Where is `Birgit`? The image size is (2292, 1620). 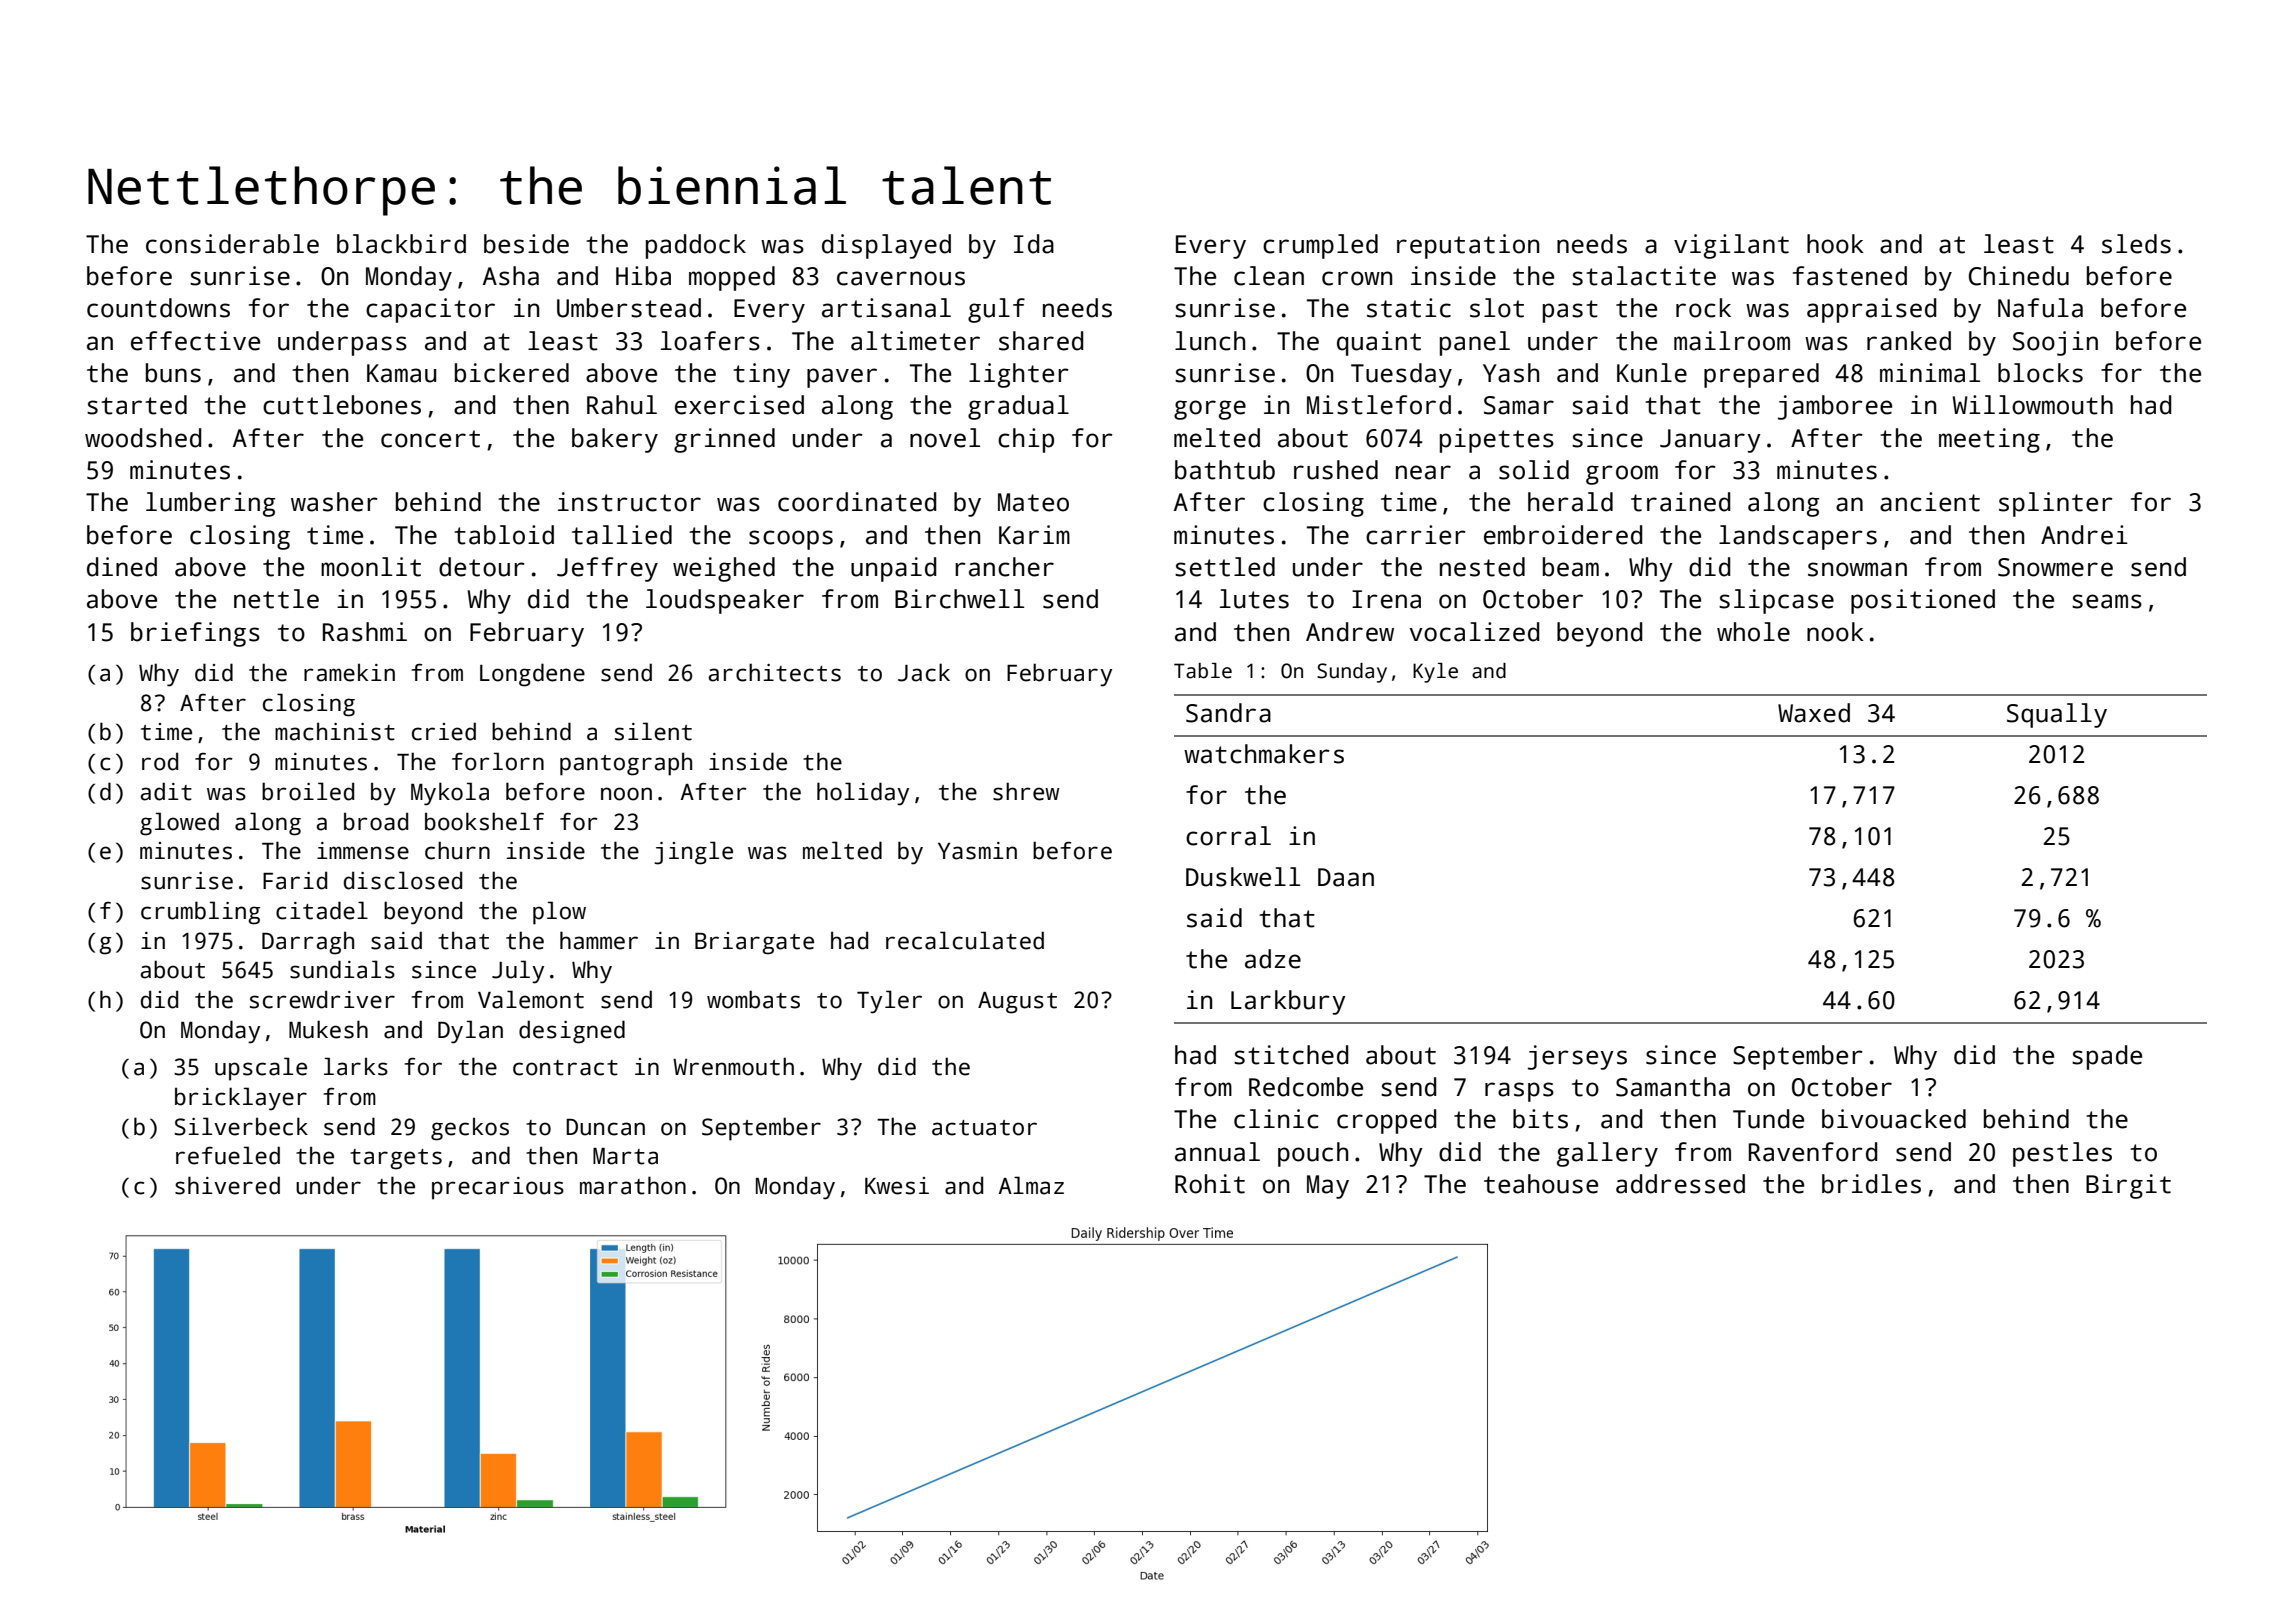
Birgit is located at coordinates (2128, 1186).
